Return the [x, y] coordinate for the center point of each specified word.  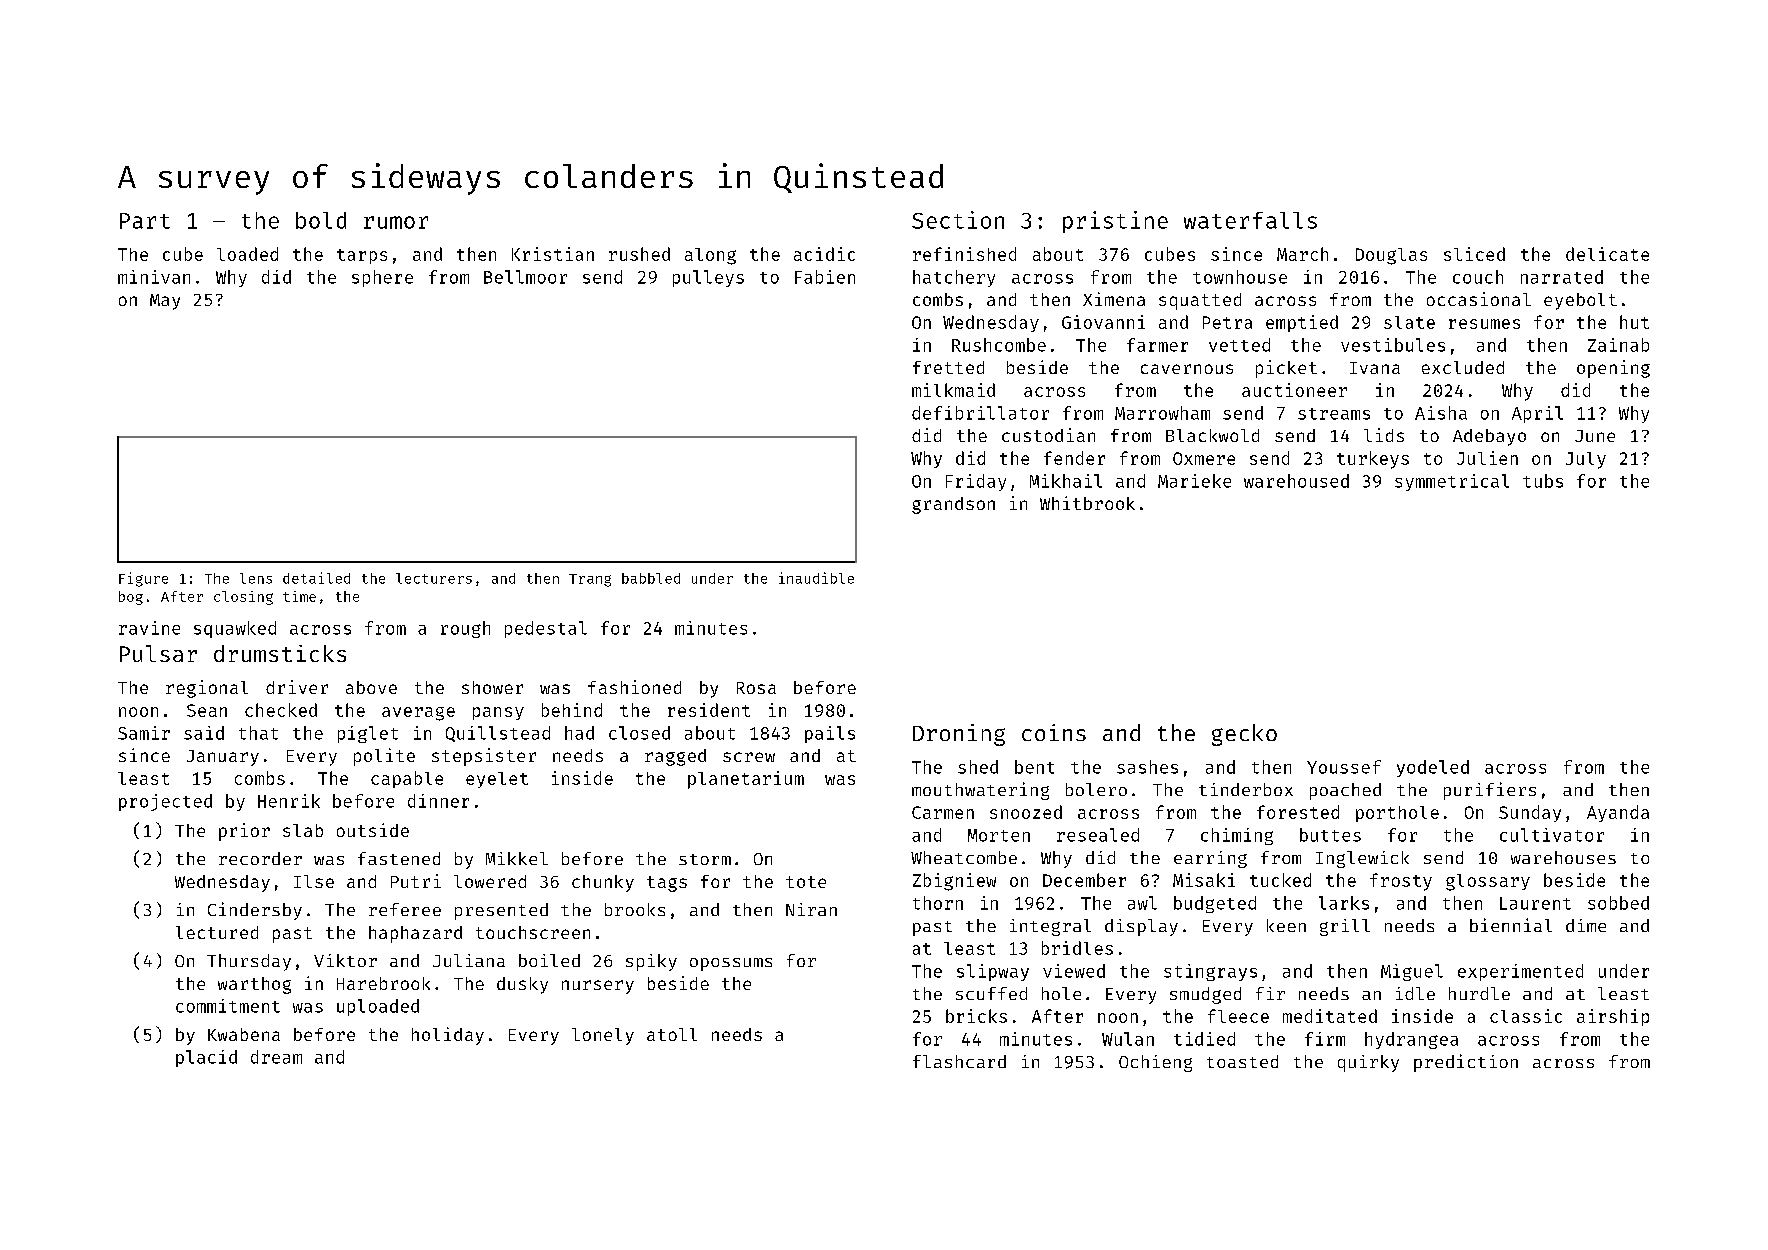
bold [321, 220]
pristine [1115, 222]
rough [465, 629]
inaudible [816, 578]
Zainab [1618, 345]
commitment [228, 1006]
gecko [1244, 735]
